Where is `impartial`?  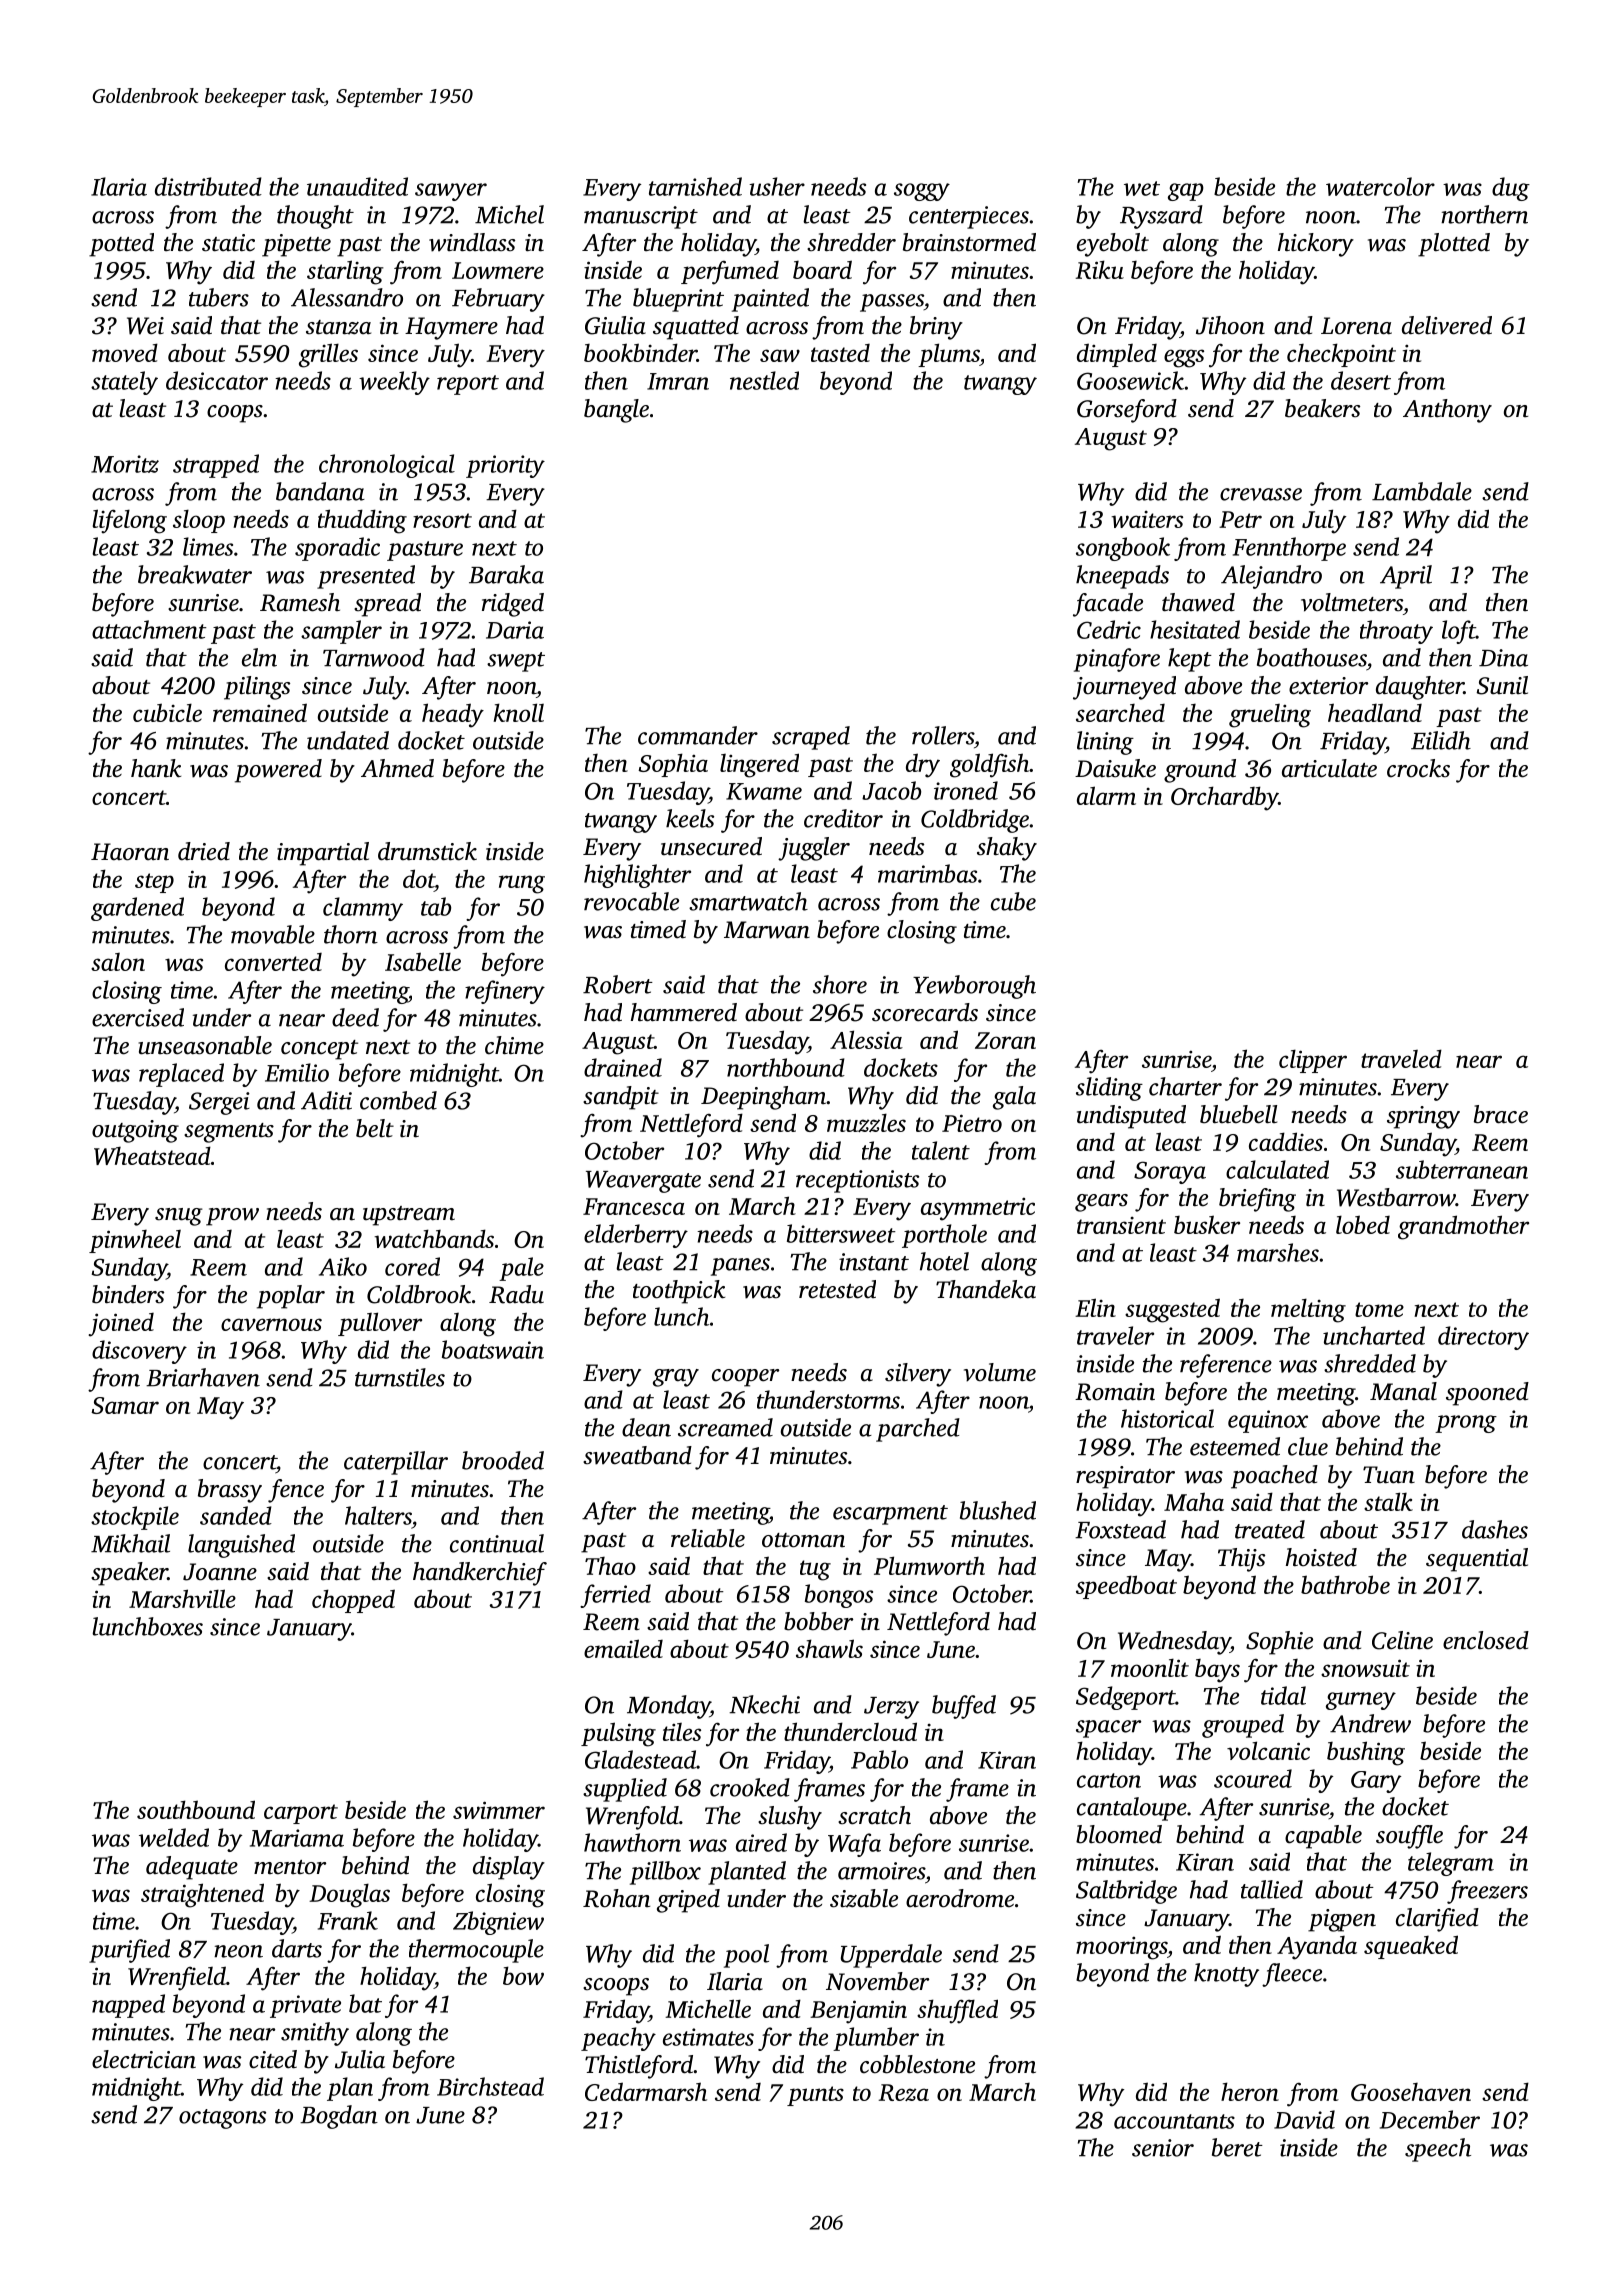
impartial is located at coordinates (323, 854).
